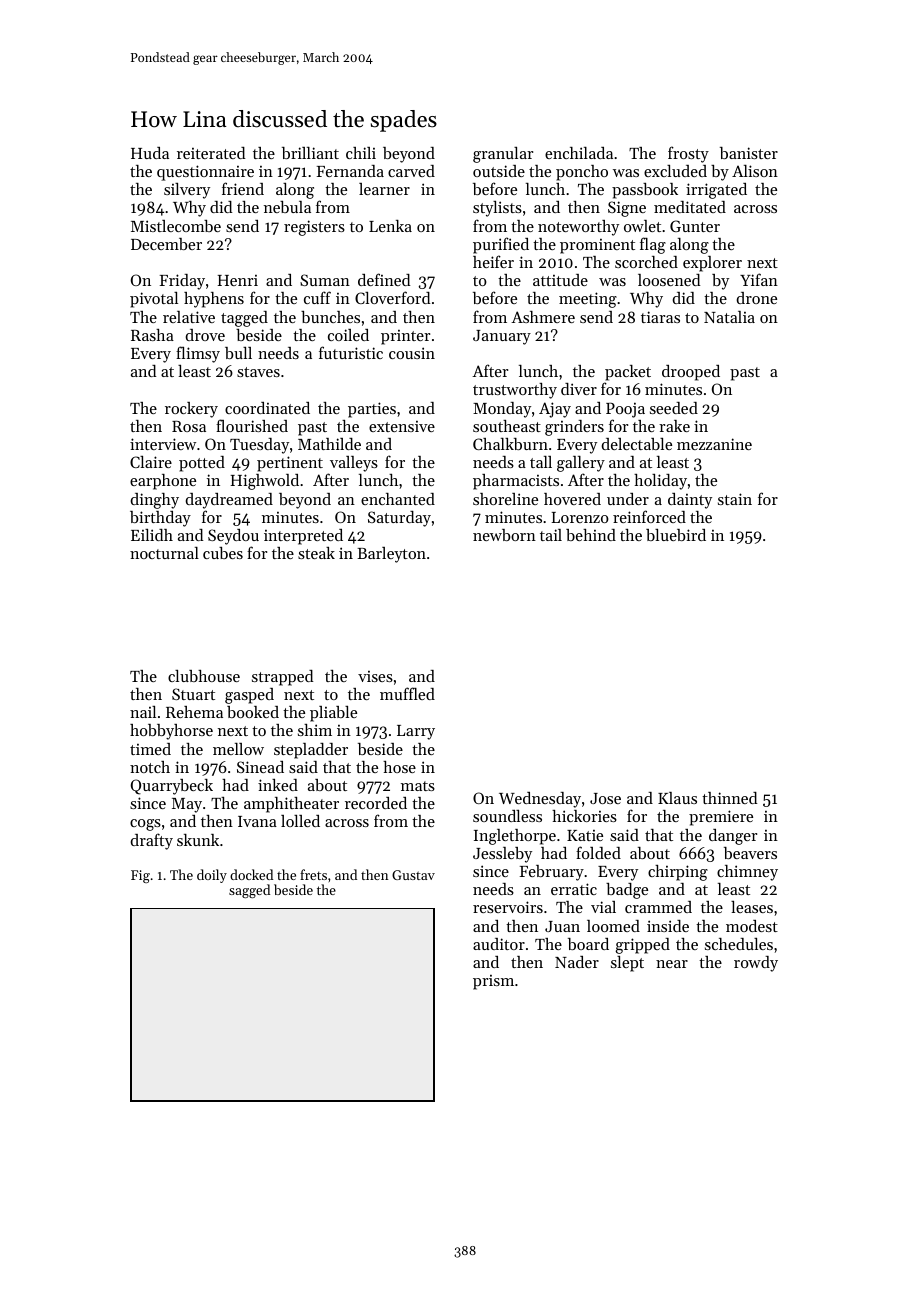 The height and width of the page is (1316, 908). What do you see at coordinates (712, 264) in the page?
I see `explorer` at bounding box center [712, 264].
